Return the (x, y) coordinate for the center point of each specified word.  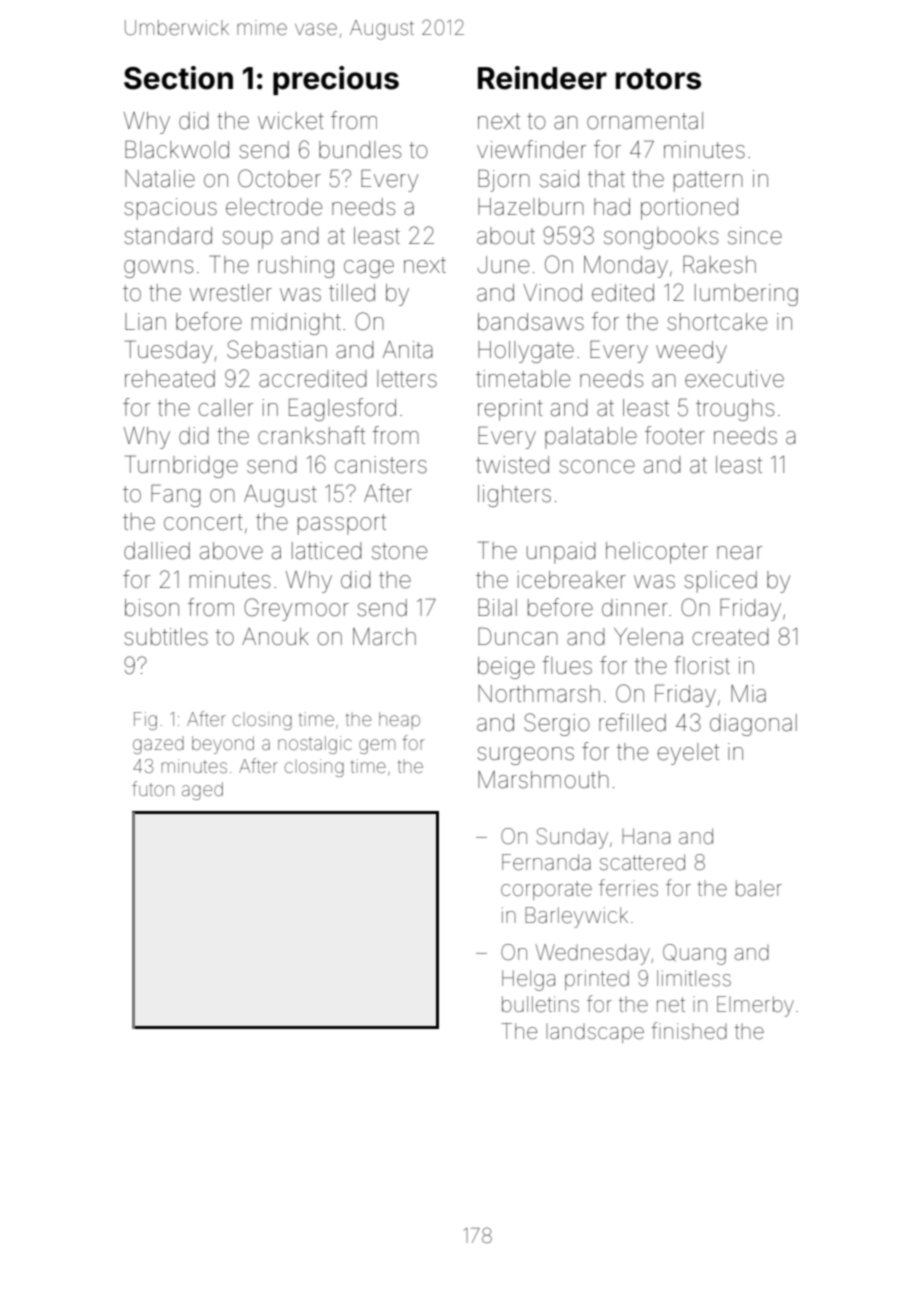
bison (152, 608)
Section (178, 78)
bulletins (540, 1004)
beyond (223, 745)
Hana (646, 836)
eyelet (688, 754)
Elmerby (755, 1006)
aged (202, 791)
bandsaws (531, 322)
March (384, 637)
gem (377, 746)
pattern (708, 181)
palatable (591, 438)
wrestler (231, 293)
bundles (360, 150)
